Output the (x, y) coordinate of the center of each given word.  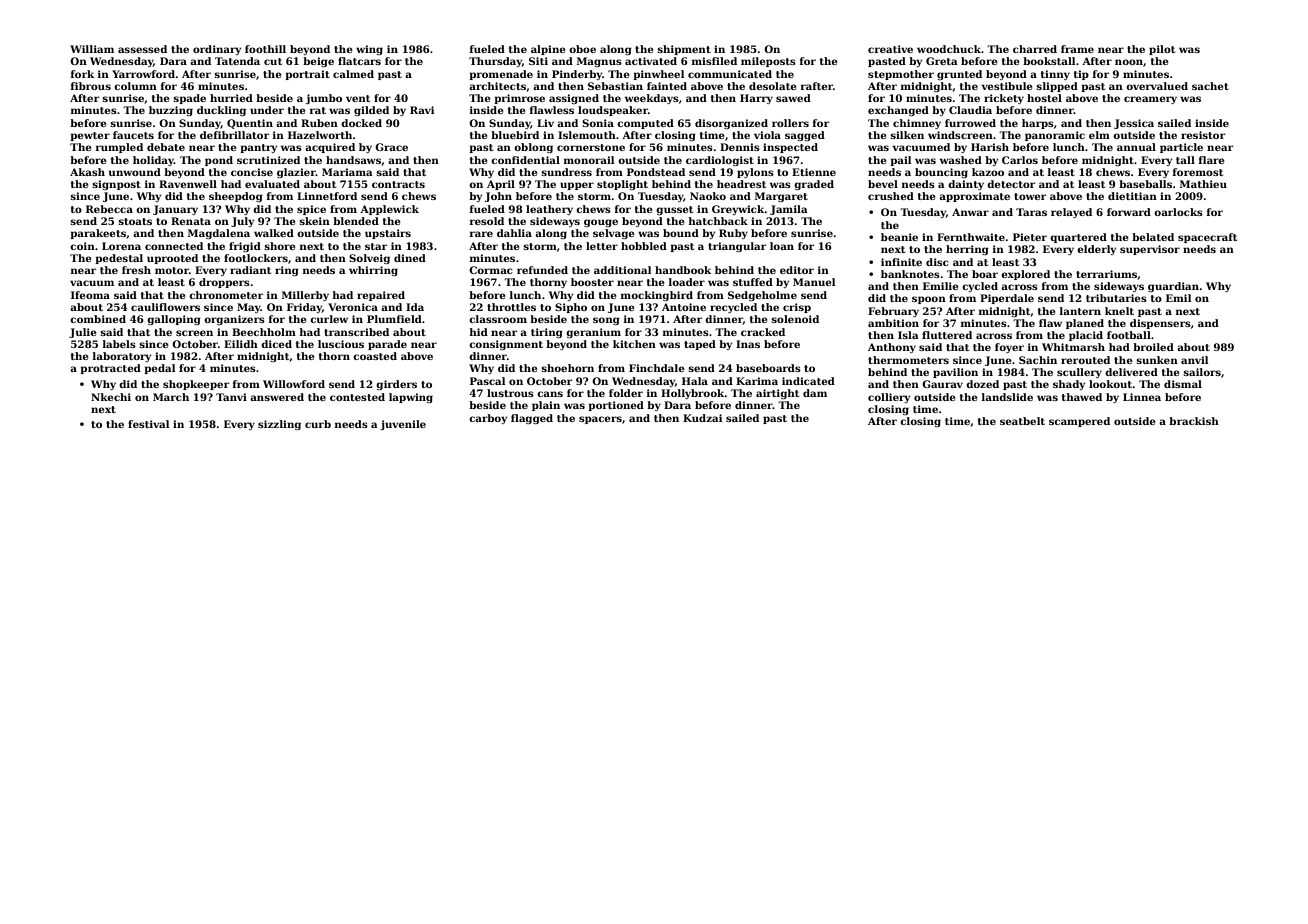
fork (82, 74)
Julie (83, 333)
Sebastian (615, 86)
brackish (1194, 421)
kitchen (634, 344)
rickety (1004, 99)
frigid (245, 247)
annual (1136, 147)
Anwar (970, 212)
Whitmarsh (1073, 347)
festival (148, 424)
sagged (805, 136)
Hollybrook (693, 394)
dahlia (514, 233)
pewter (90, 136)
